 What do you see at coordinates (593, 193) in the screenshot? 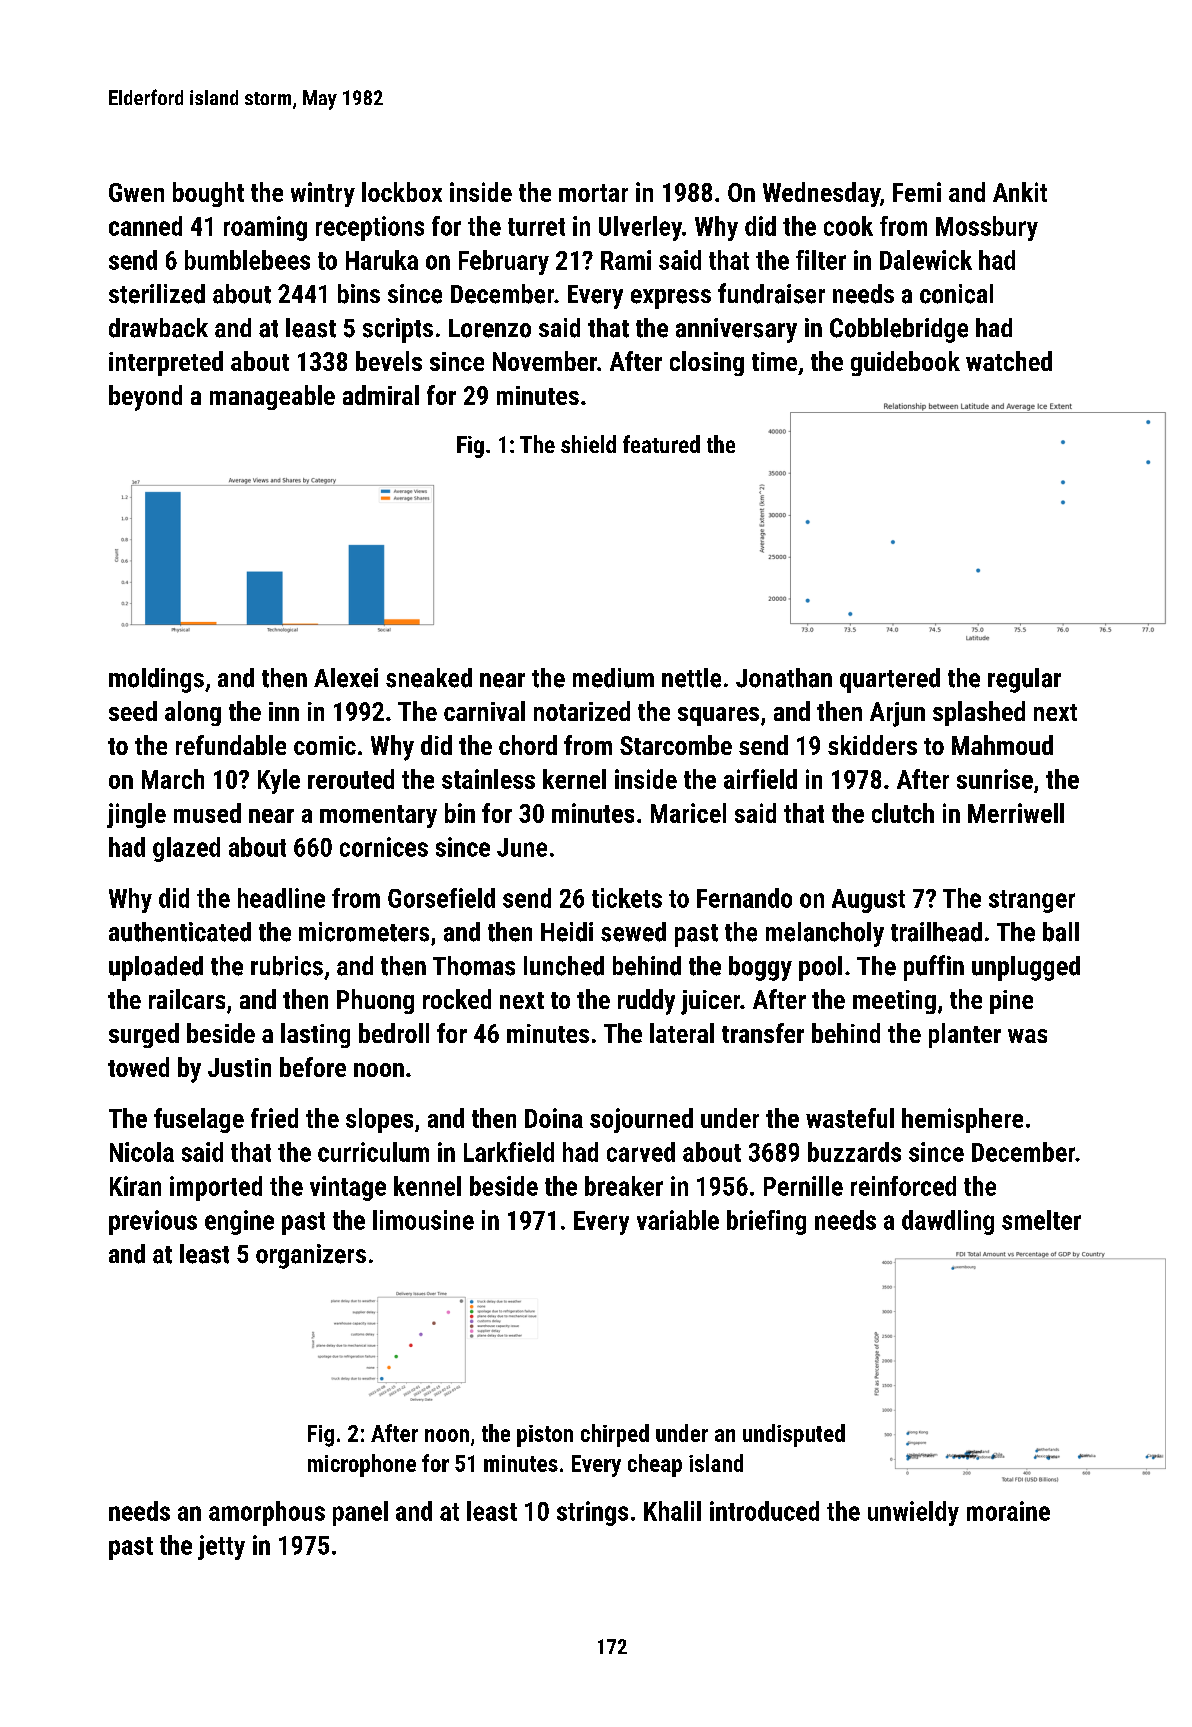
I see `mortar` at bounding box center [593, 193].
